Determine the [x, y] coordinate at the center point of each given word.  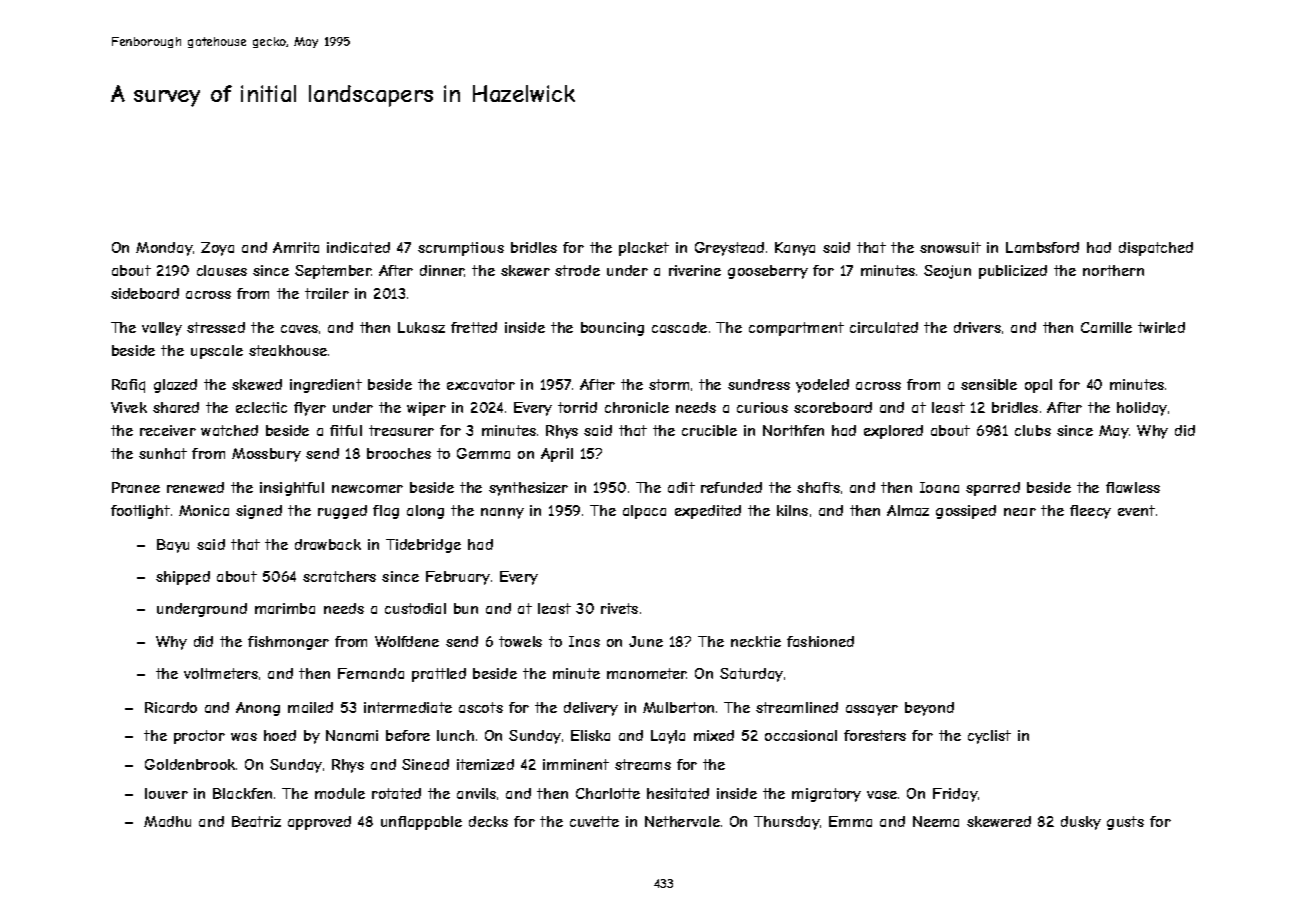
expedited [708, 512]
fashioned [820, 641]
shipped [183, 578]
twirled [1161, 327]
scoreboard [833, 407]
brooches [399, 453]
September [333, 272]
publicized [1013, 272]
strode [577, 270]
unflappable [421, 823]
